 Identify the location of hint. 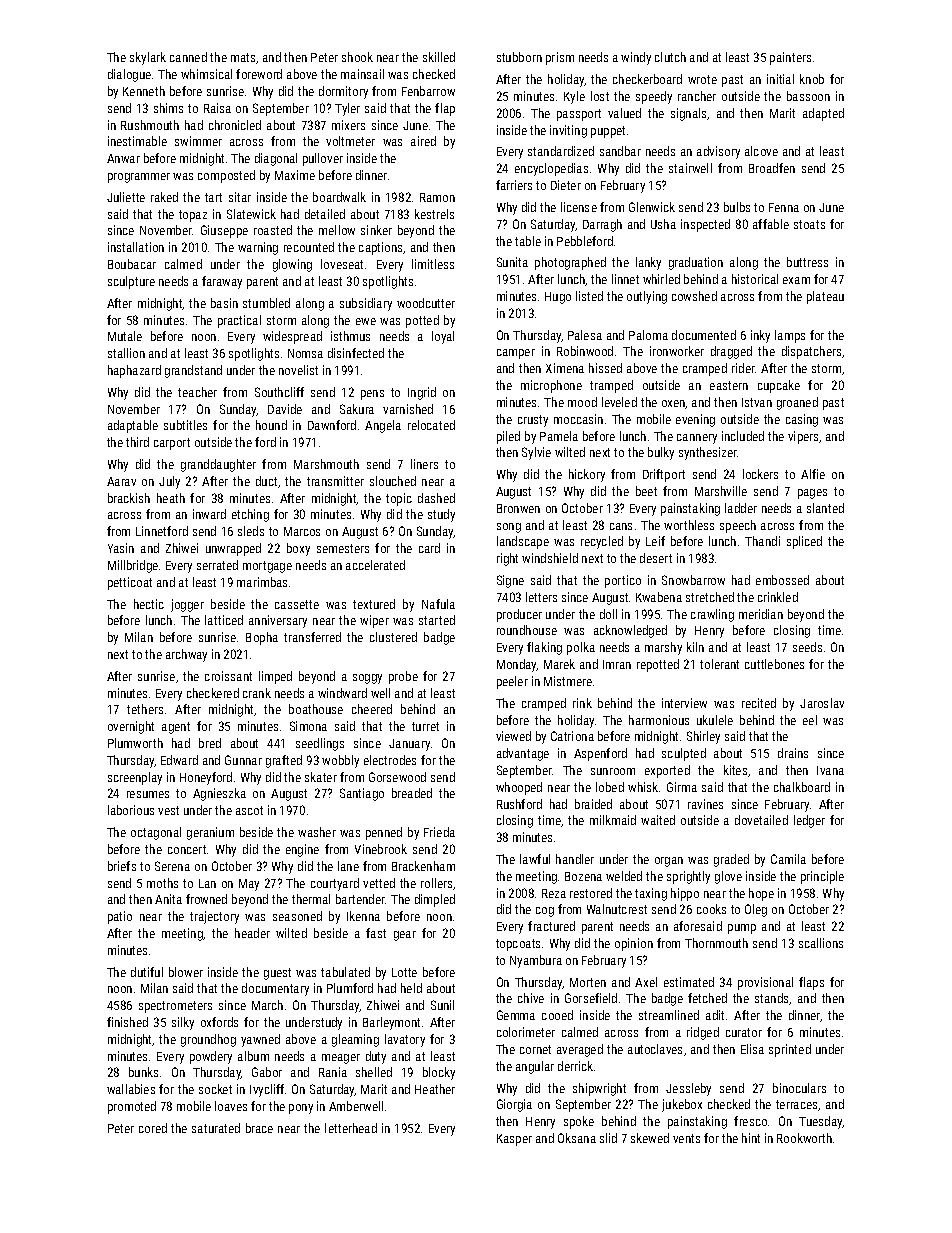
(751, 1138).
